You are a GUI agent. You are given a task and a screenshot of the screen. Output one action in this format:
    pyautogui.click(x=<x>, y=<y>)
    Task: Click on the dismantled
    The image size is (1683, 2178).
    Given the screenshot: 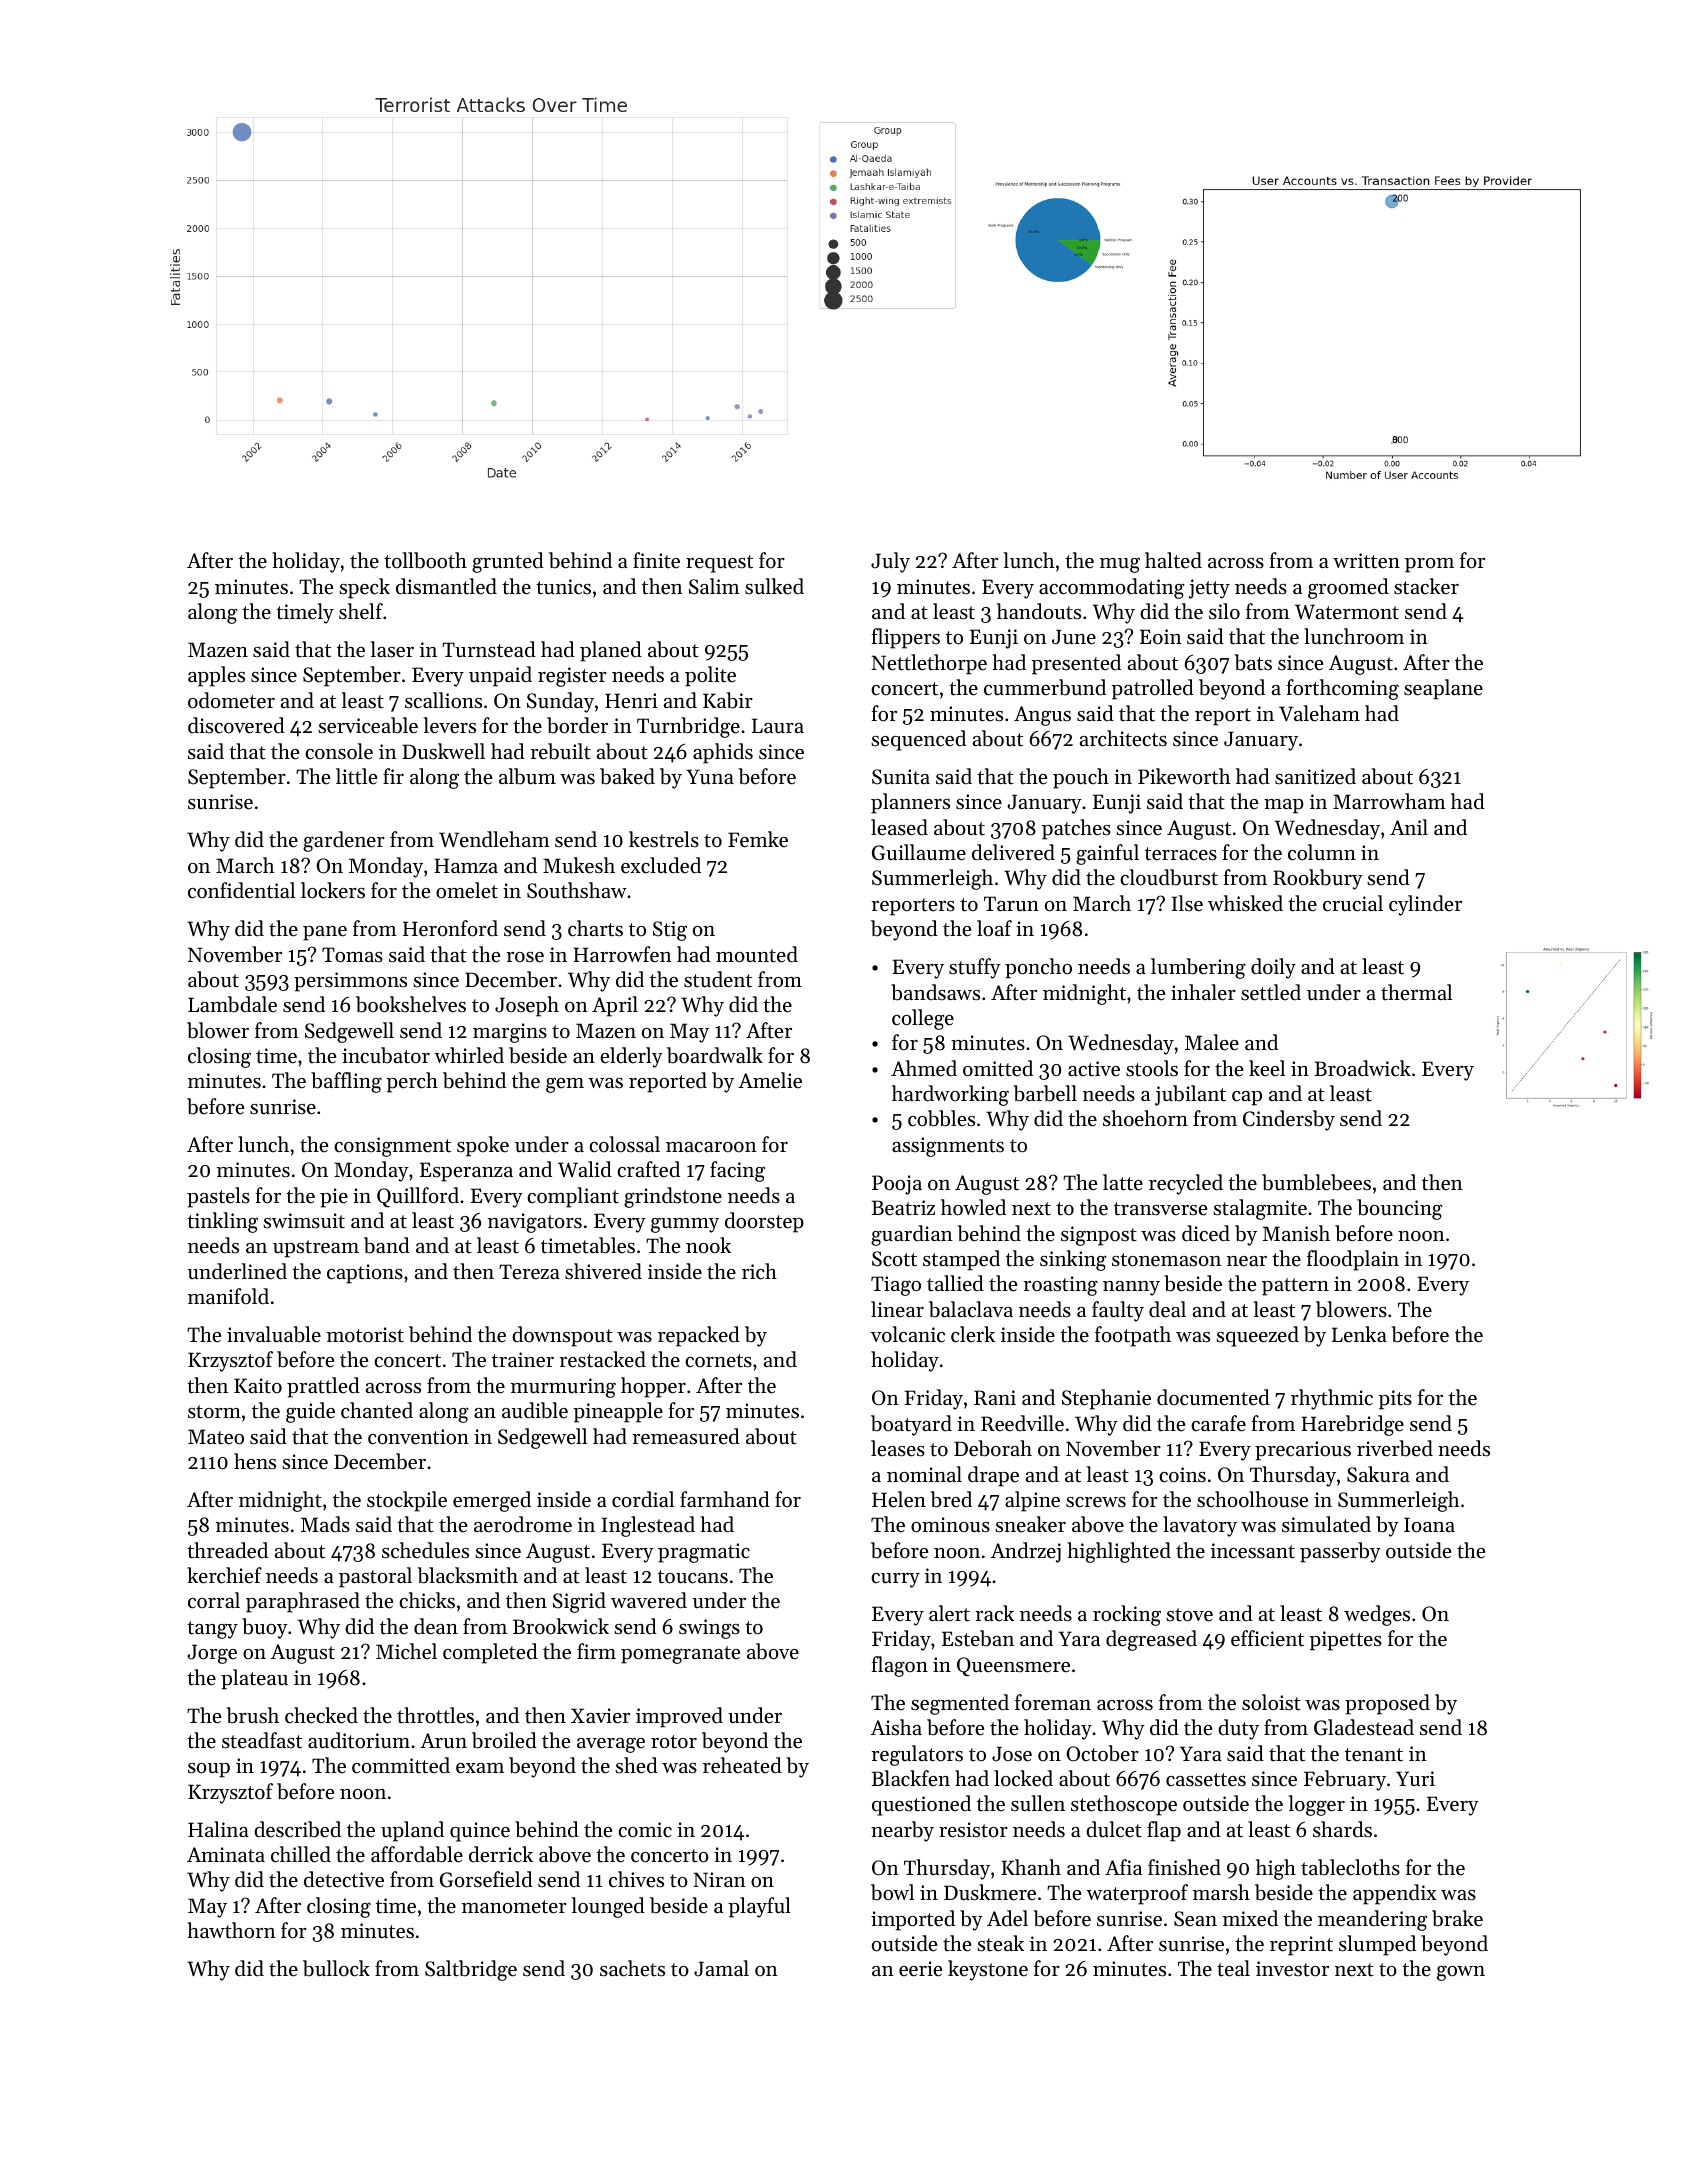 What is the action you would take?
    pyautogui.click(x=446, y=586)
